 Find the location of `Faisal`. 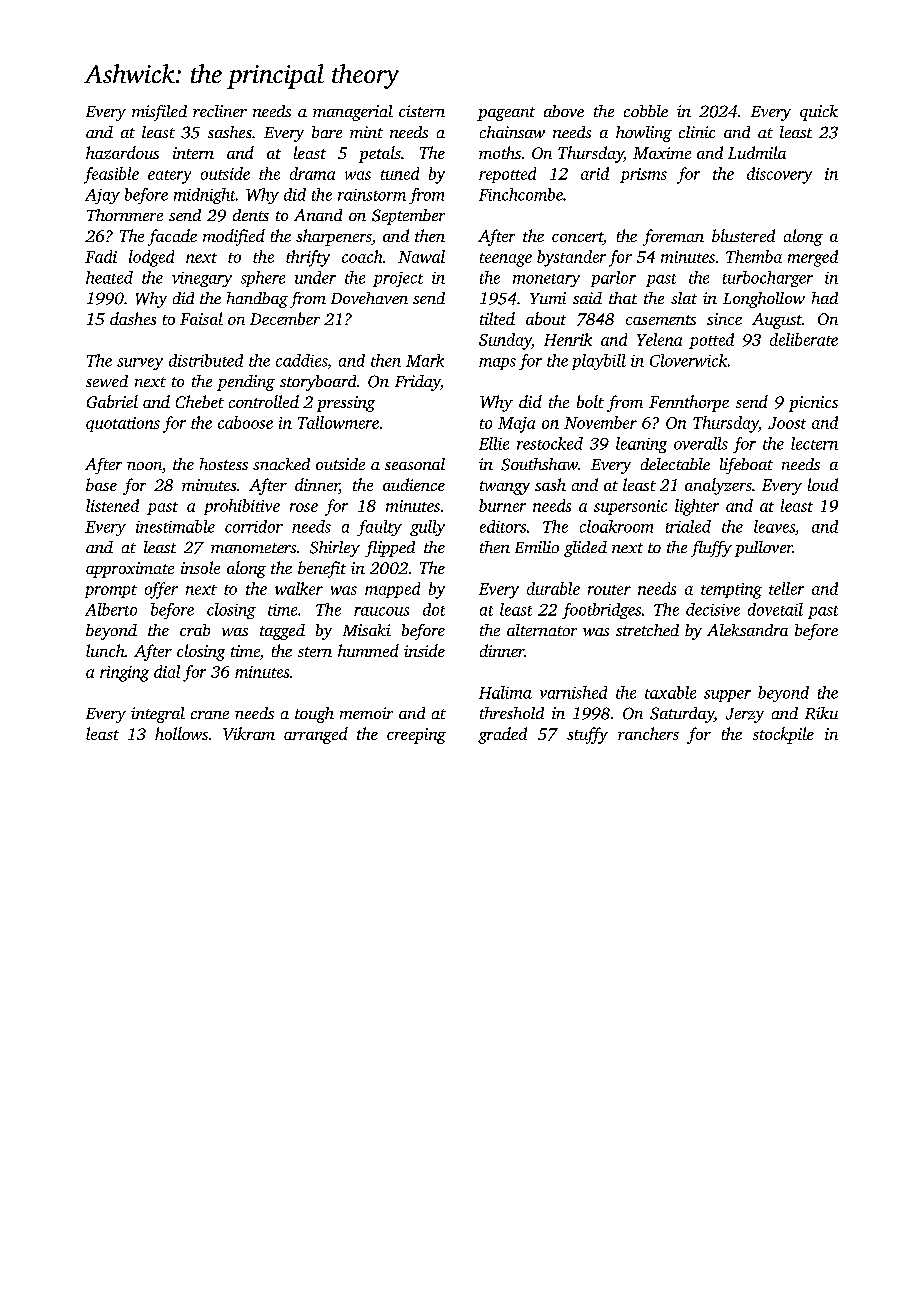

Faisal is located at coordinates (201, 318).
